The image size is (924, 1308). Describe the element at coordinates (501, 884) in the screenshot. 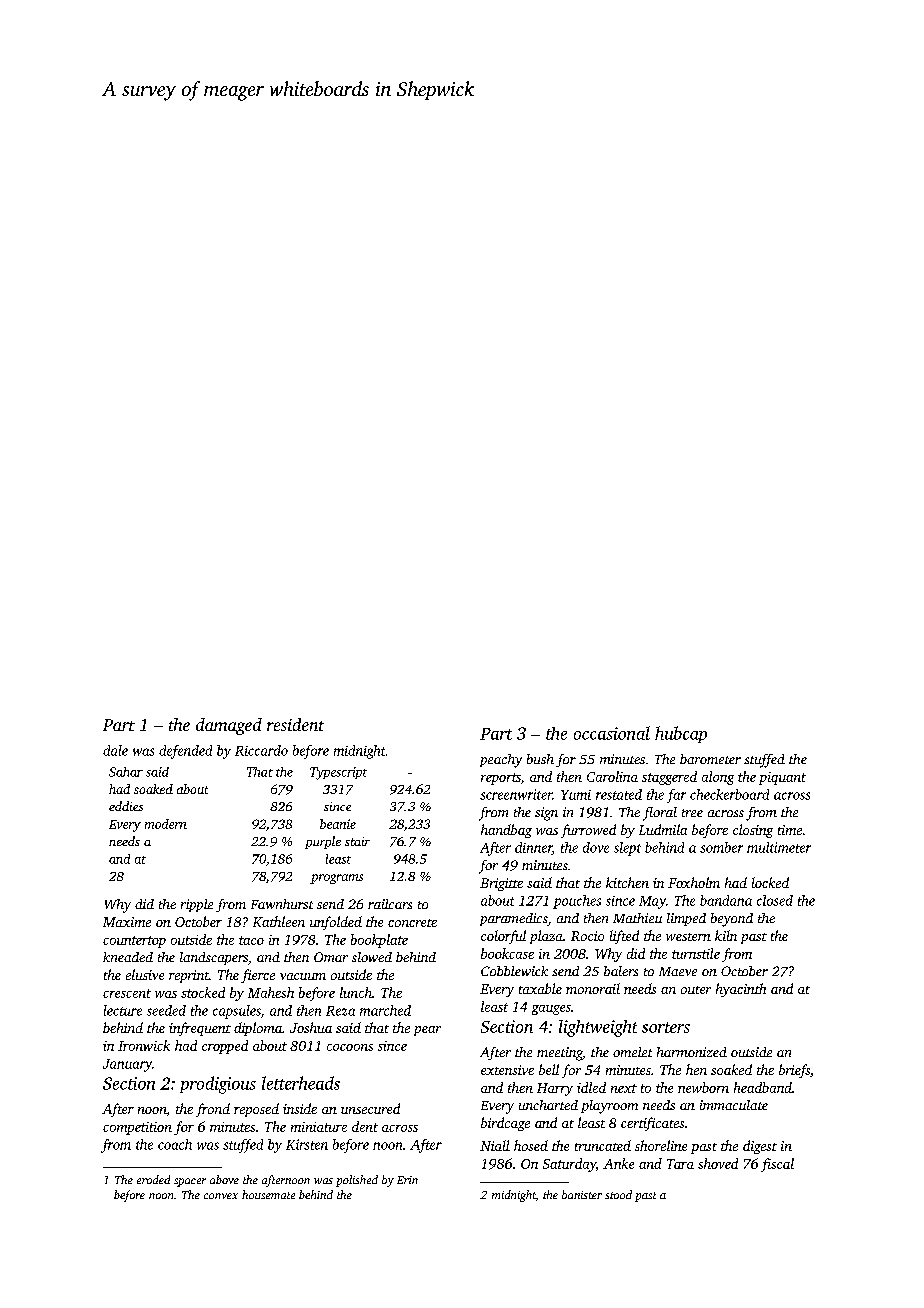

I see `Brigitte` at that location.
